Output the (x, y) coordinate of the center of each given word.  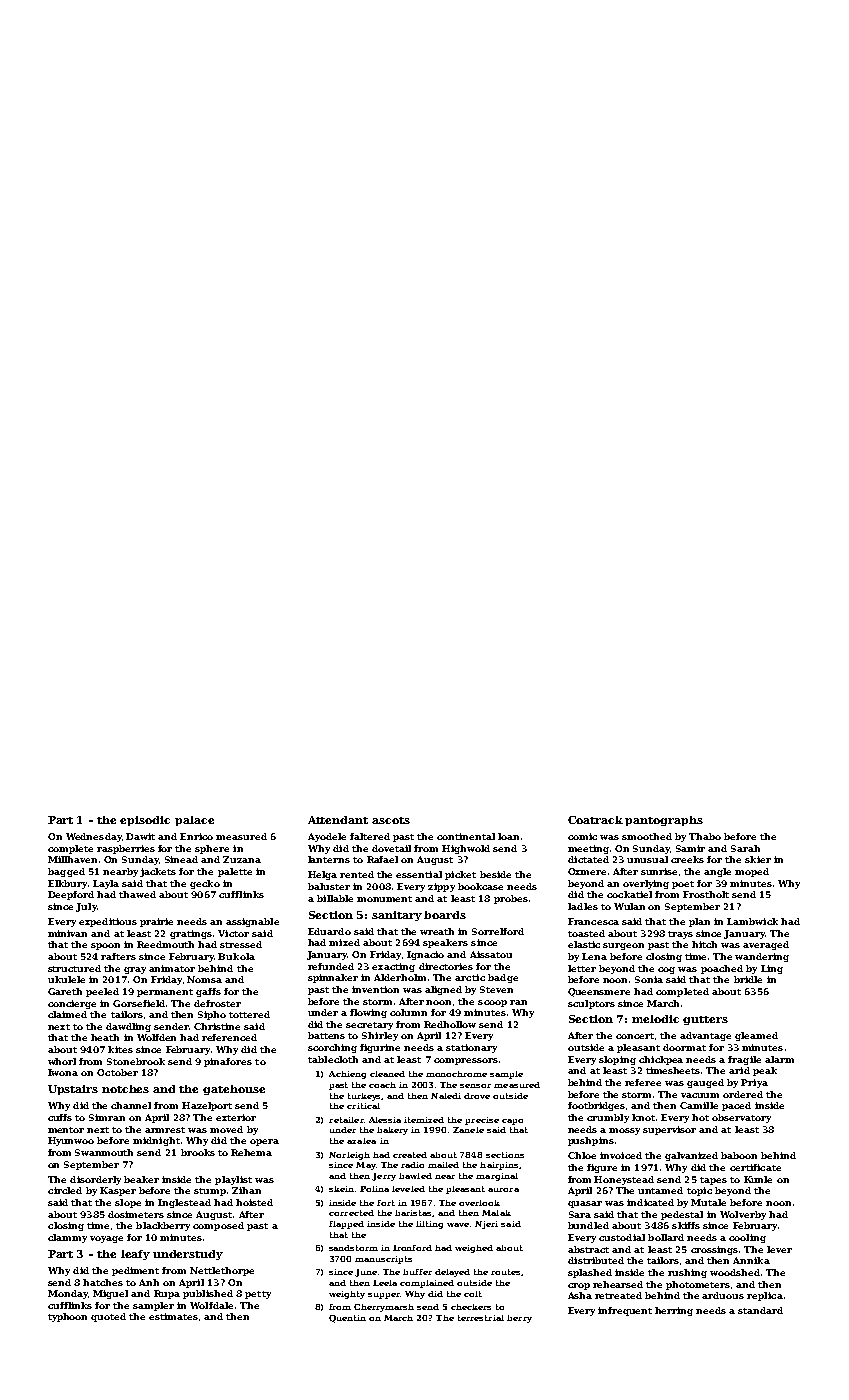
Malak (496, 1213)
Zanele (468, 1130)
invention (375, 989)
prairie (156, 922)
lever (779, 1249)
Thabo (705, 836)
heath (105, 1037)
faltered (370, 836)
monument (384, 899)
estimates (173, 1316)
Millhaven (72, 859)
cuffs (60, 1117)
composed (218, 1226)
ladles (583, 906)
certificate (755, 1167)
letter (582, 968)
